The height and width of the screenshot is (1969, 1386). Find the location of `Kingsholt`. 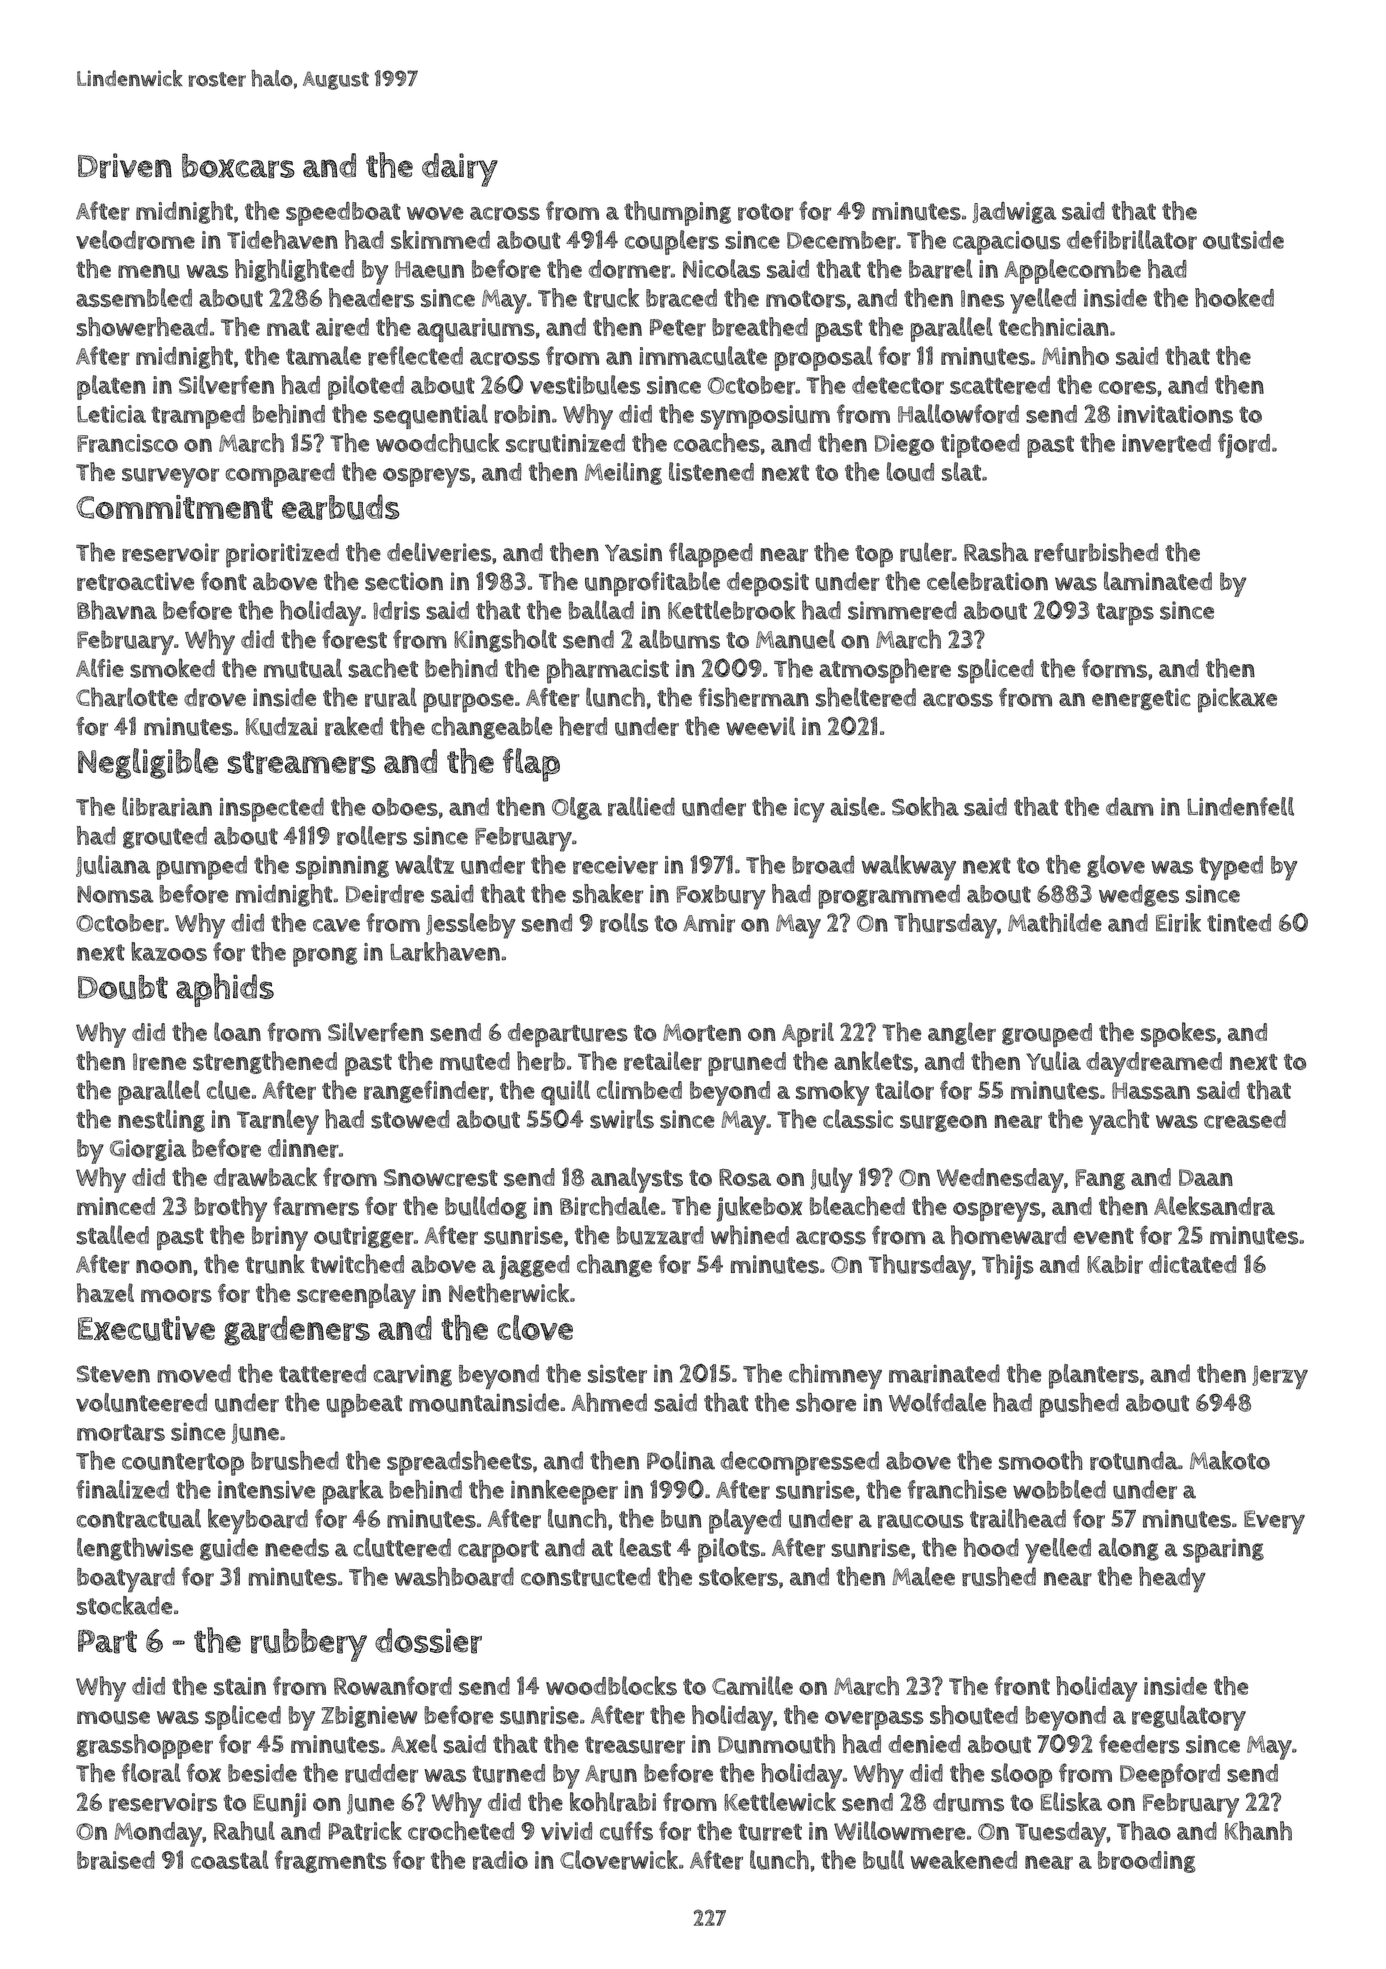

Kingsholt is located at coordinates (505, 641).
